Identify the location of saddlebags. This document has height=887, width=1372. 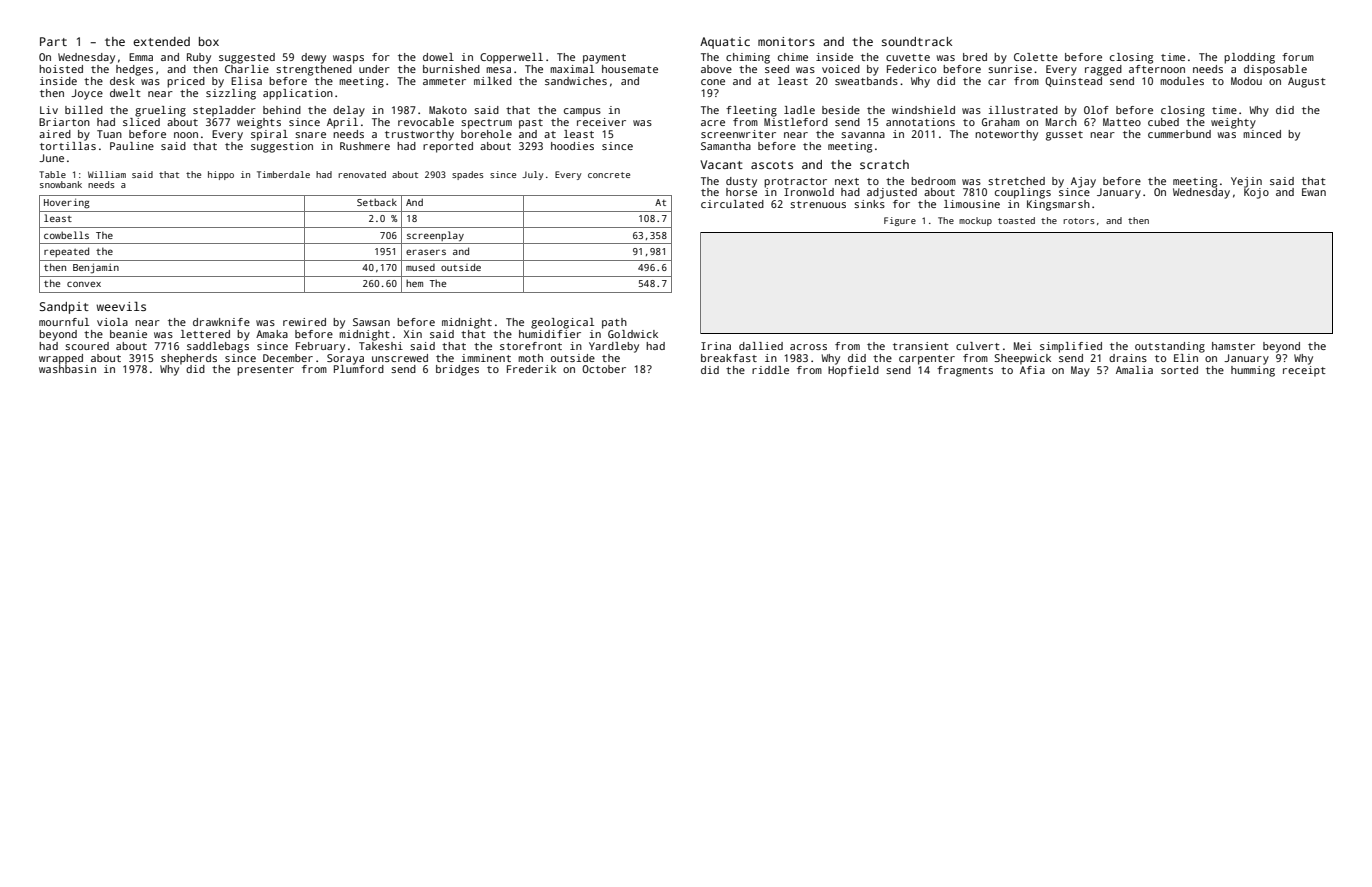
(218, 347).
